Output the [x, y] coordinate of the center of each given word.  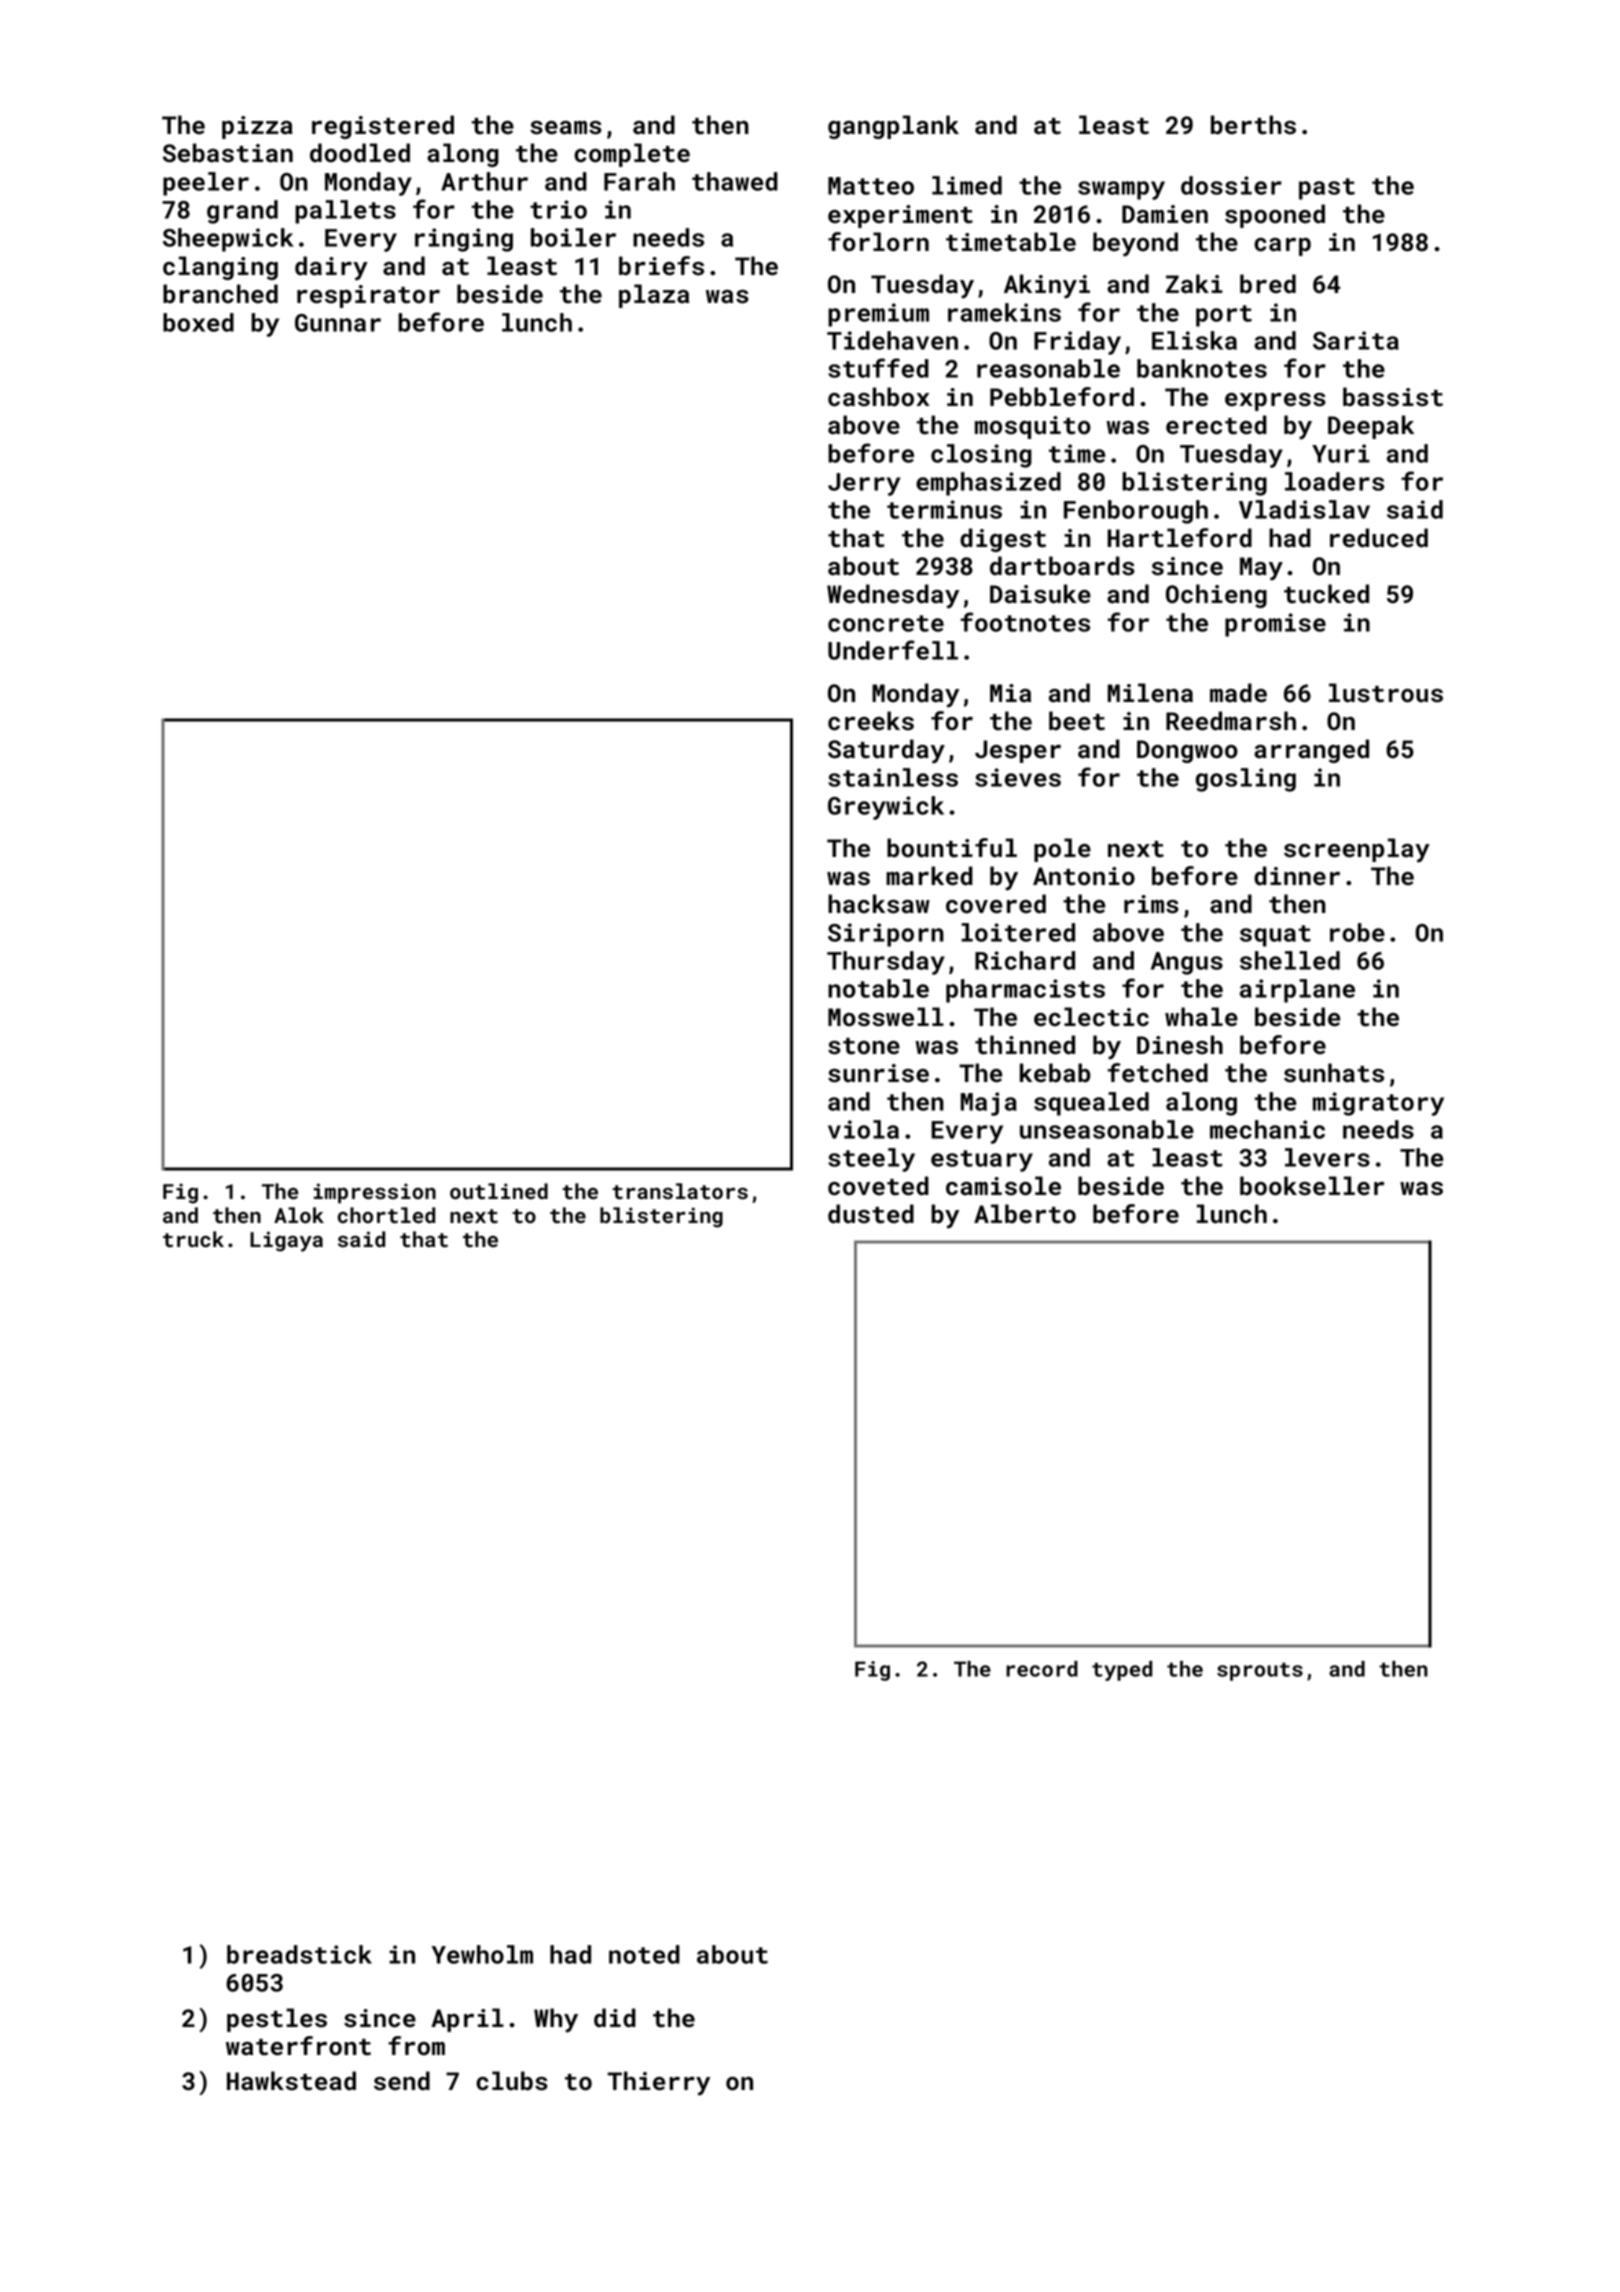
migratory [1378, 1104]
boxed [198, 322]
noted [644, 1954]
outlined [499, 1191]
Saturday [886, 751]
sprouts [1260, 1671]
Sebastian [228, 153]
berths [1253, 125]
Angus [1187, 963]
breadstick [299, 1954]
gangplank [893, 127]
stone [864, 1046]
